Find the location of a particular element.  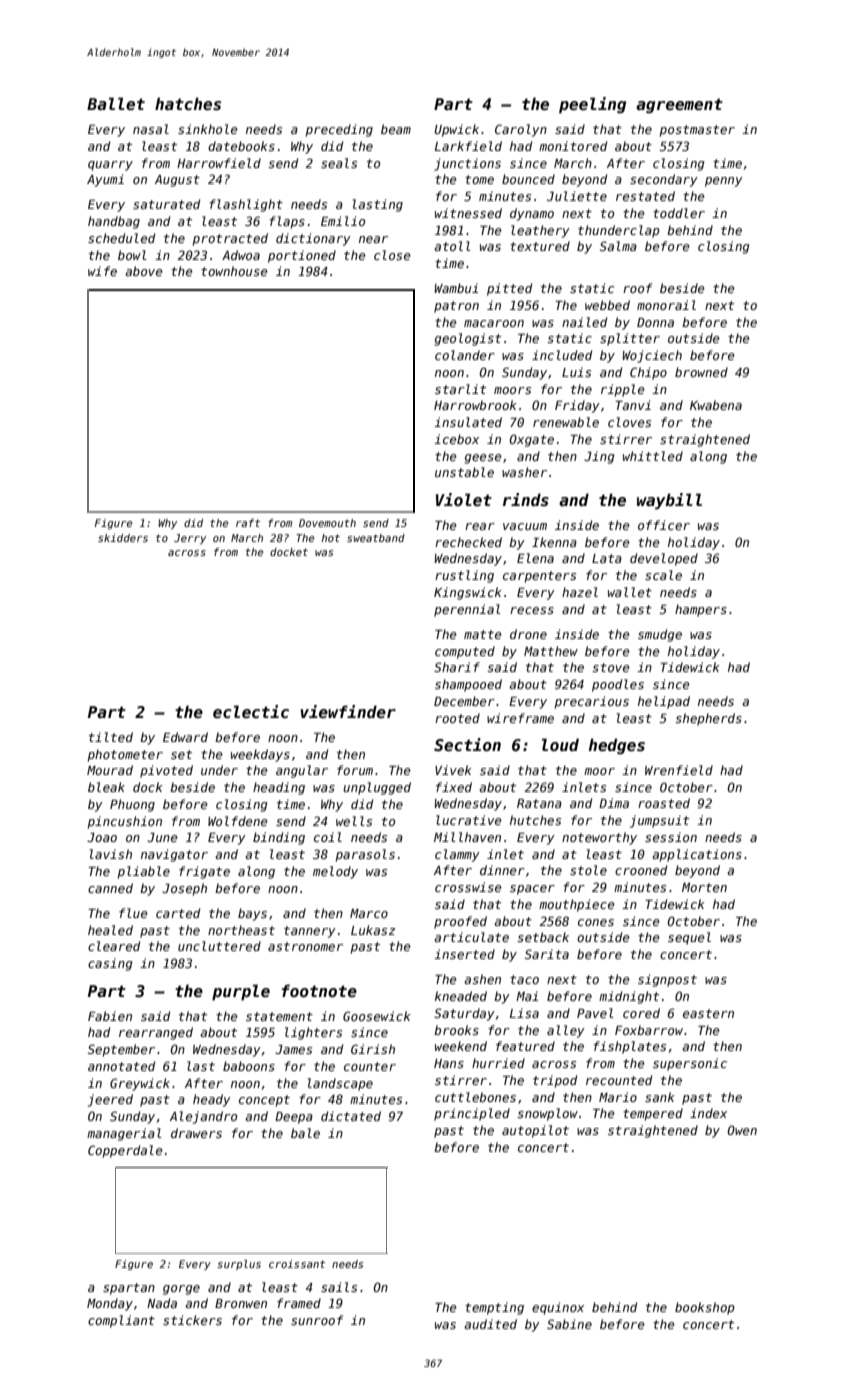

quarry is located at coordinates (110, 166).
